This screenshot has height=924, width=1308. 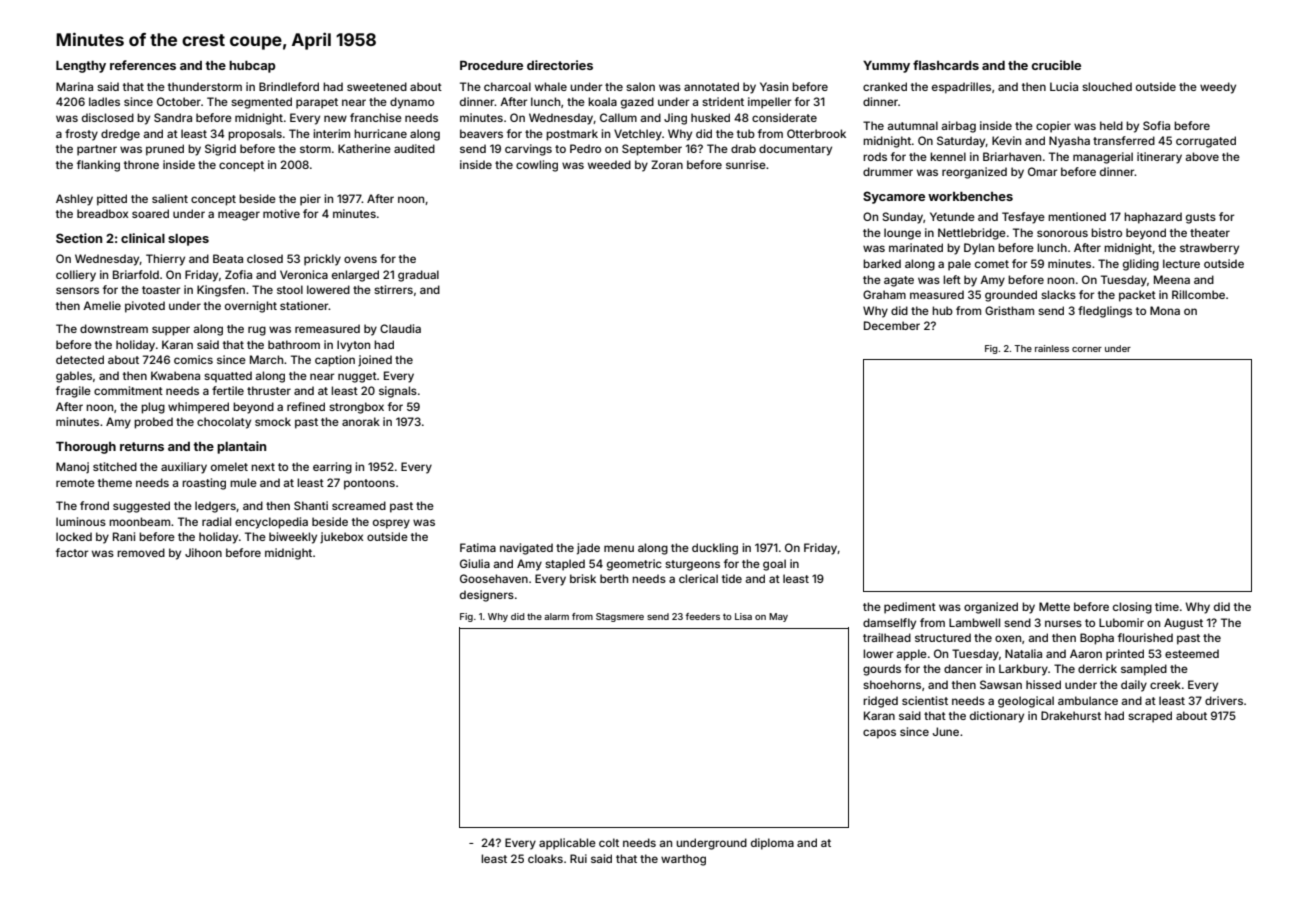 What do you see at coordinates (715, 549) in the screenshot?
I see `duckling` at bounding box center [715, 549].
